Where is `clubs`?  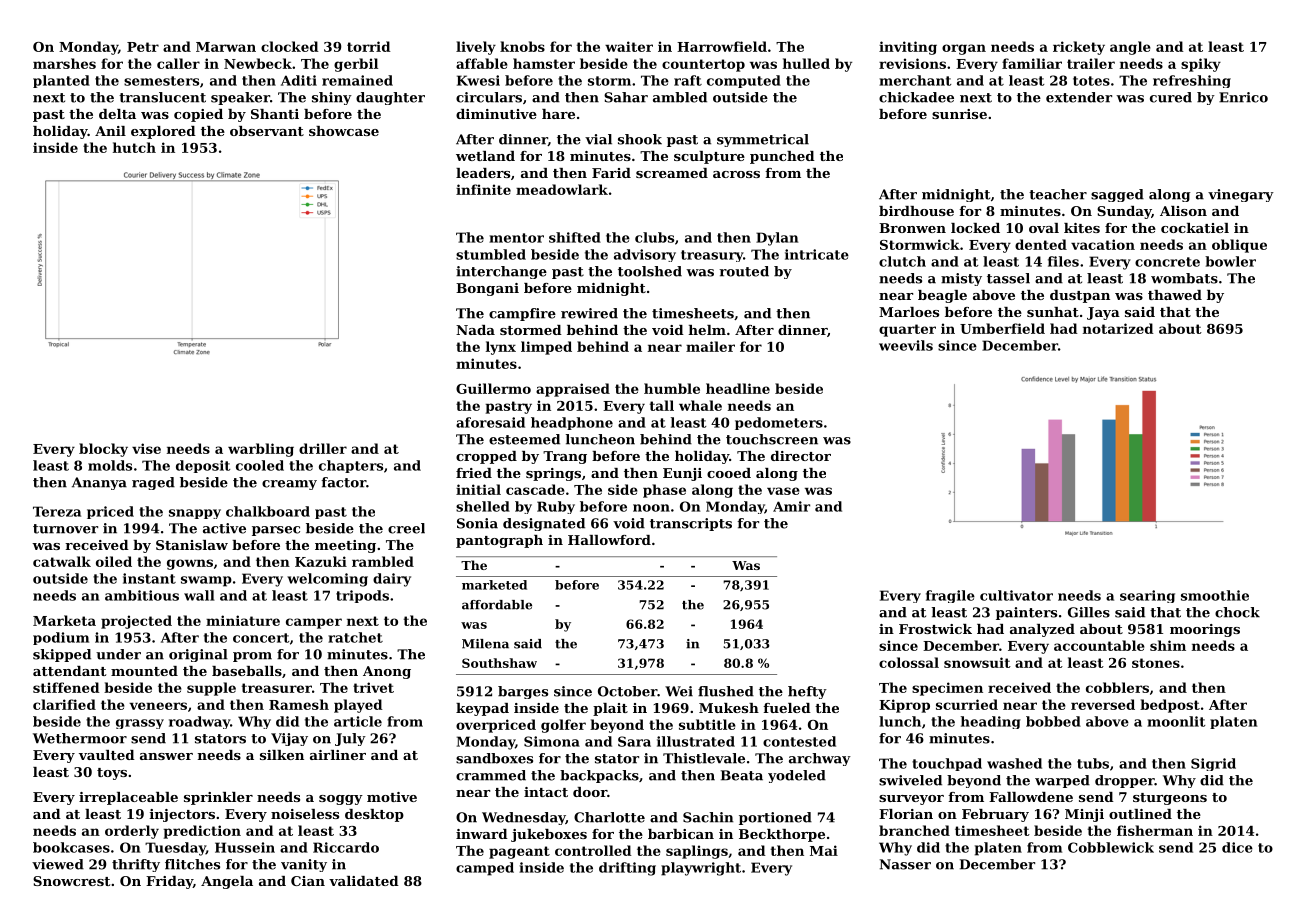 clubs is located at coordinates (654, 237).
